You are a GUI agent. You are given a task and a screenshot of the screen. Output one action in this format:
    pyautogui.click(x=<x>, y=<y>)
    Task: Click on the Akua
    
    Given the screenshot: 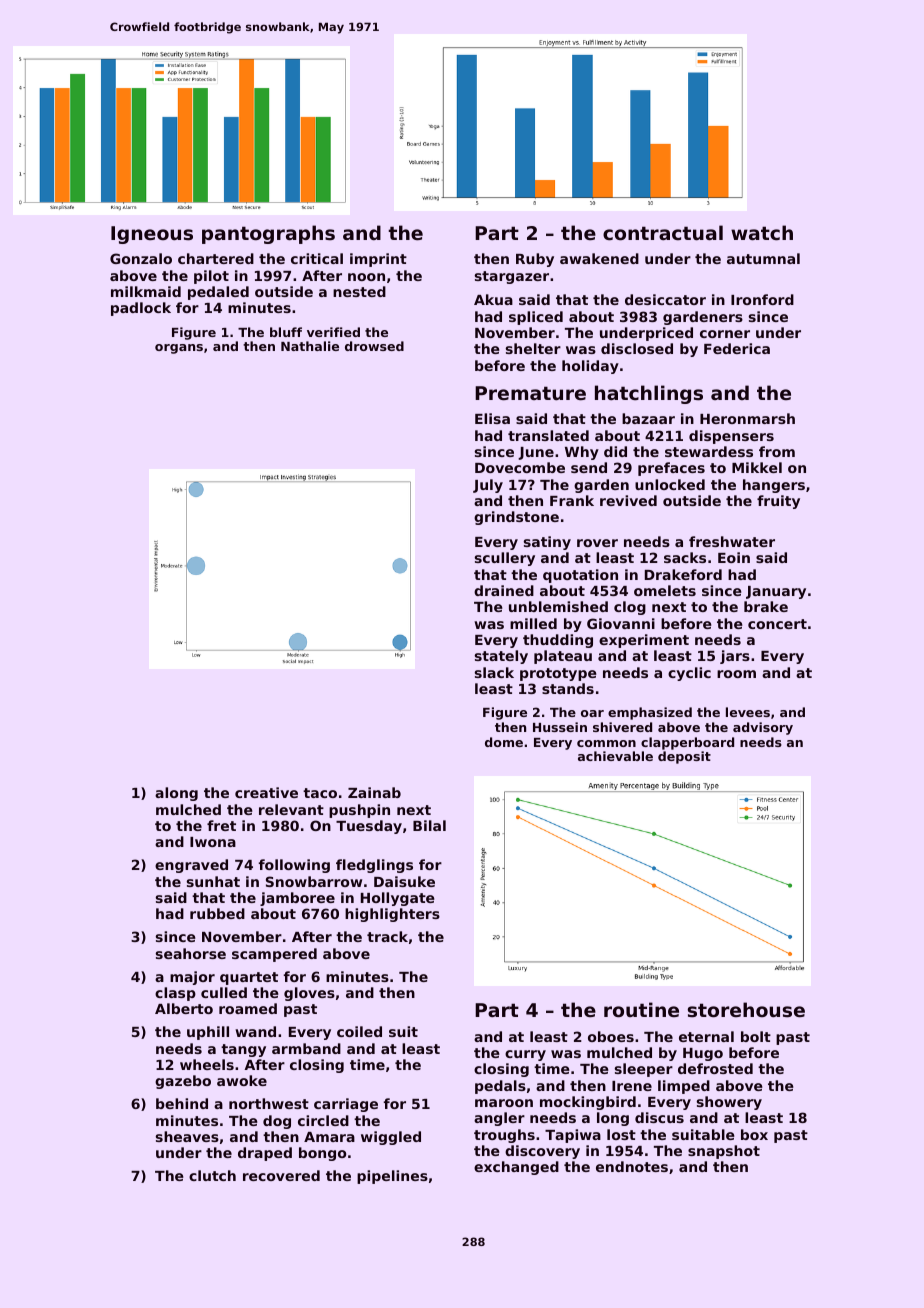 What is the action you would take?
    pyautogui.click(x=493, y=299)
